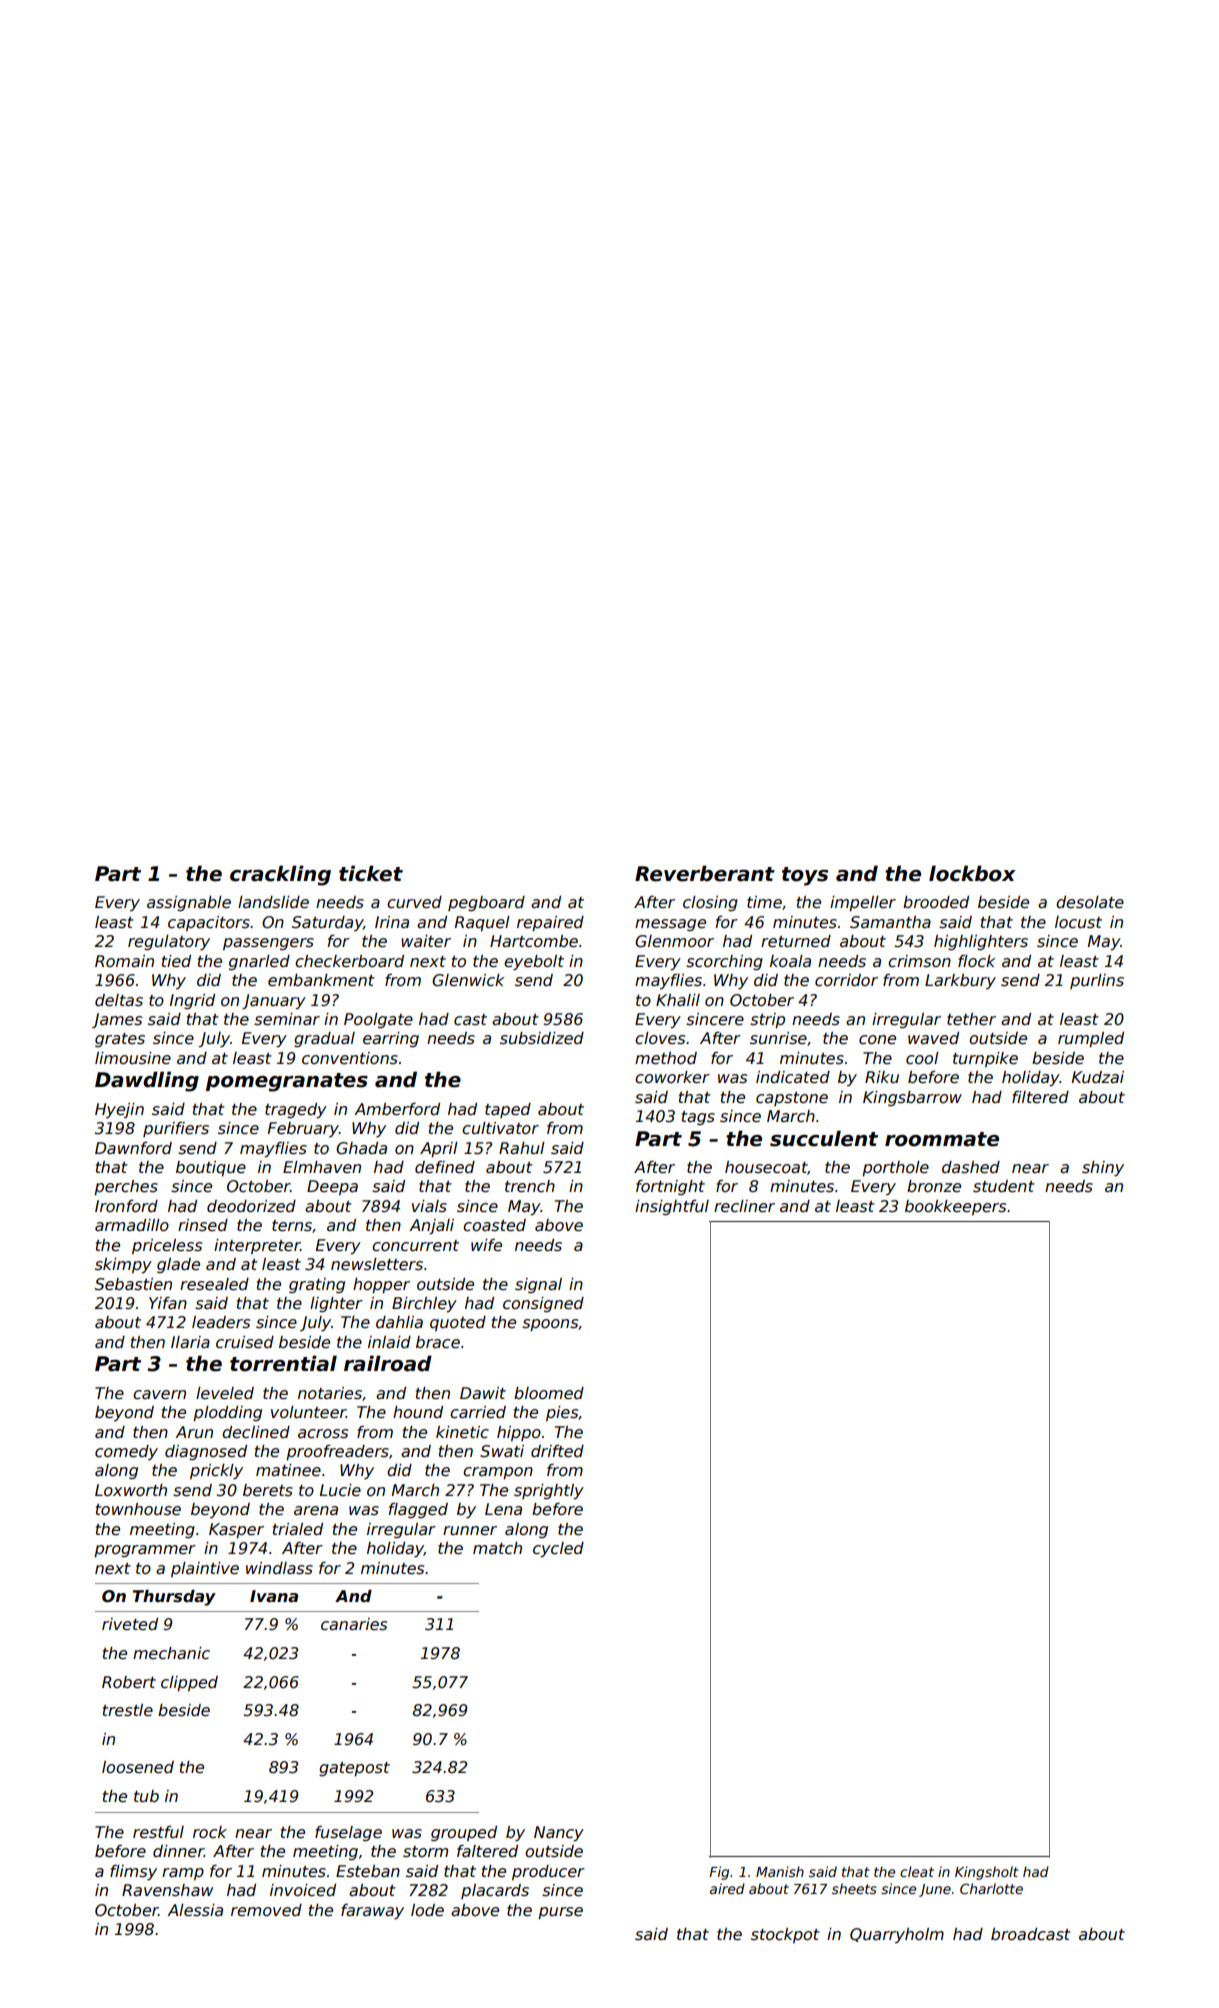  What do you see at coordinates (549, 1492) in the screenshot?
I see `sprightly` at bounding box center [549, 1492].
